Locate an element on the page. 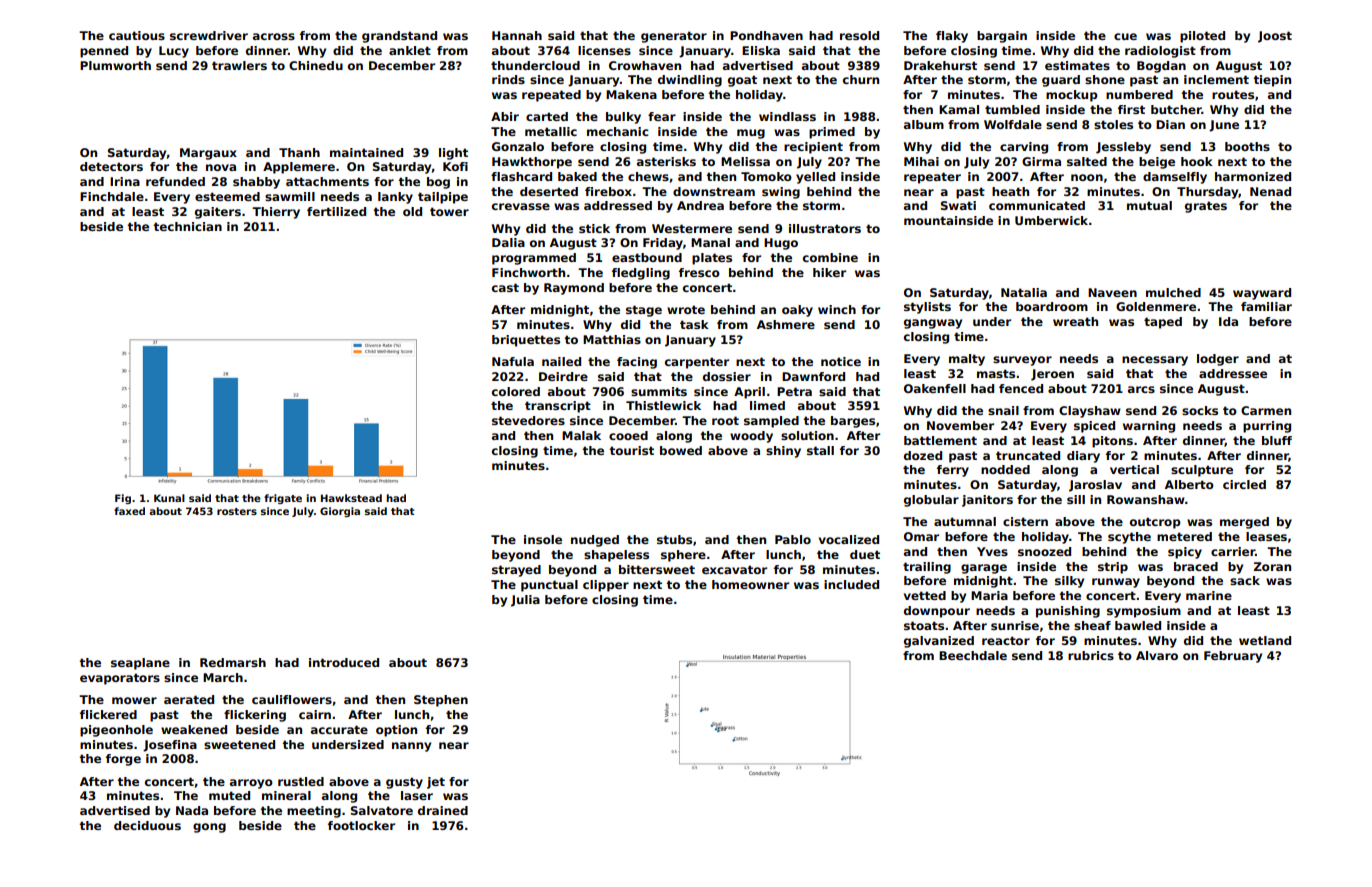  muted is located at coordinates (229, 795).
